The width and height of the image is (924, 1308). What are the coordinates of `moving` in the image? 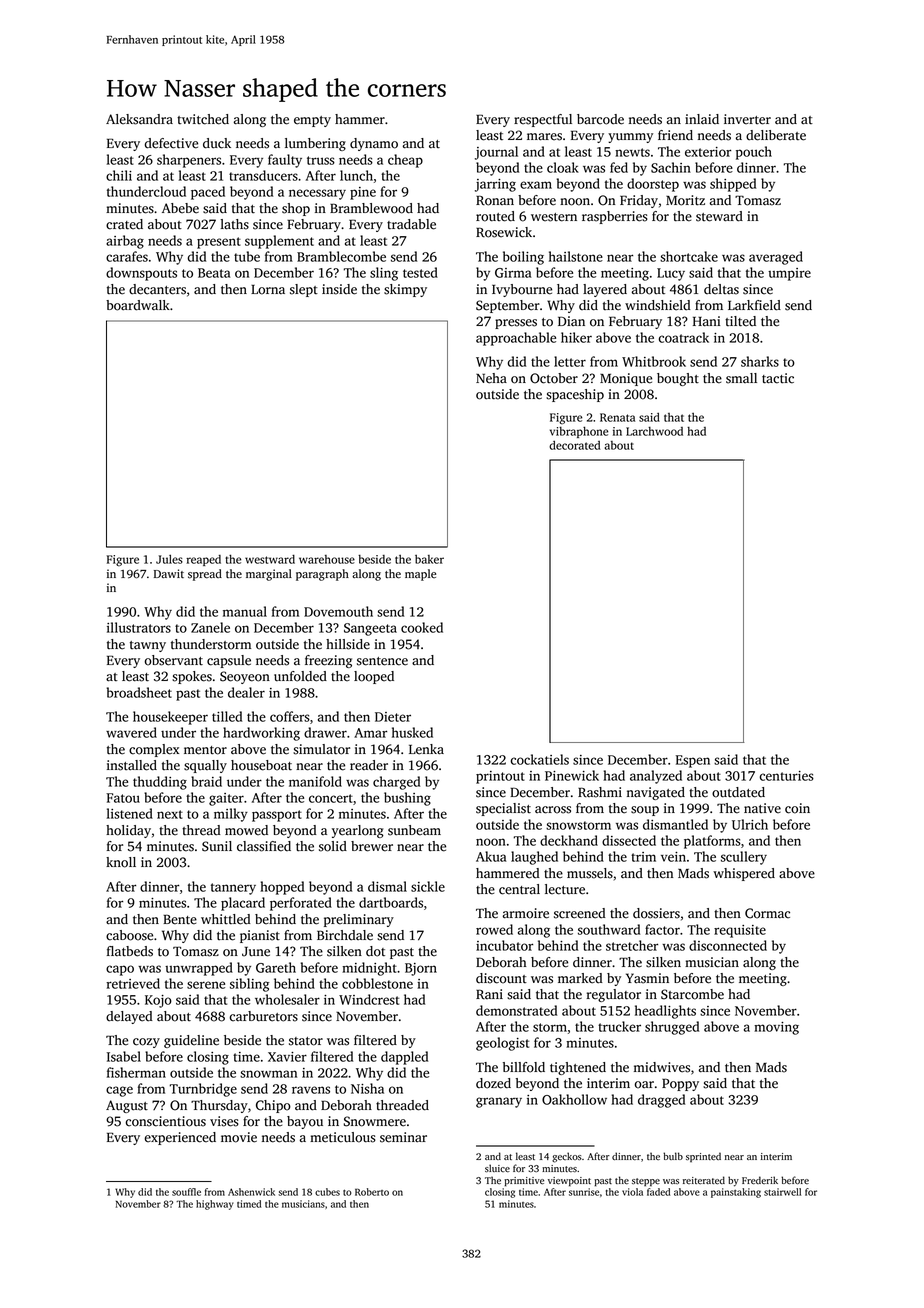 It's located at (776, 1028).
